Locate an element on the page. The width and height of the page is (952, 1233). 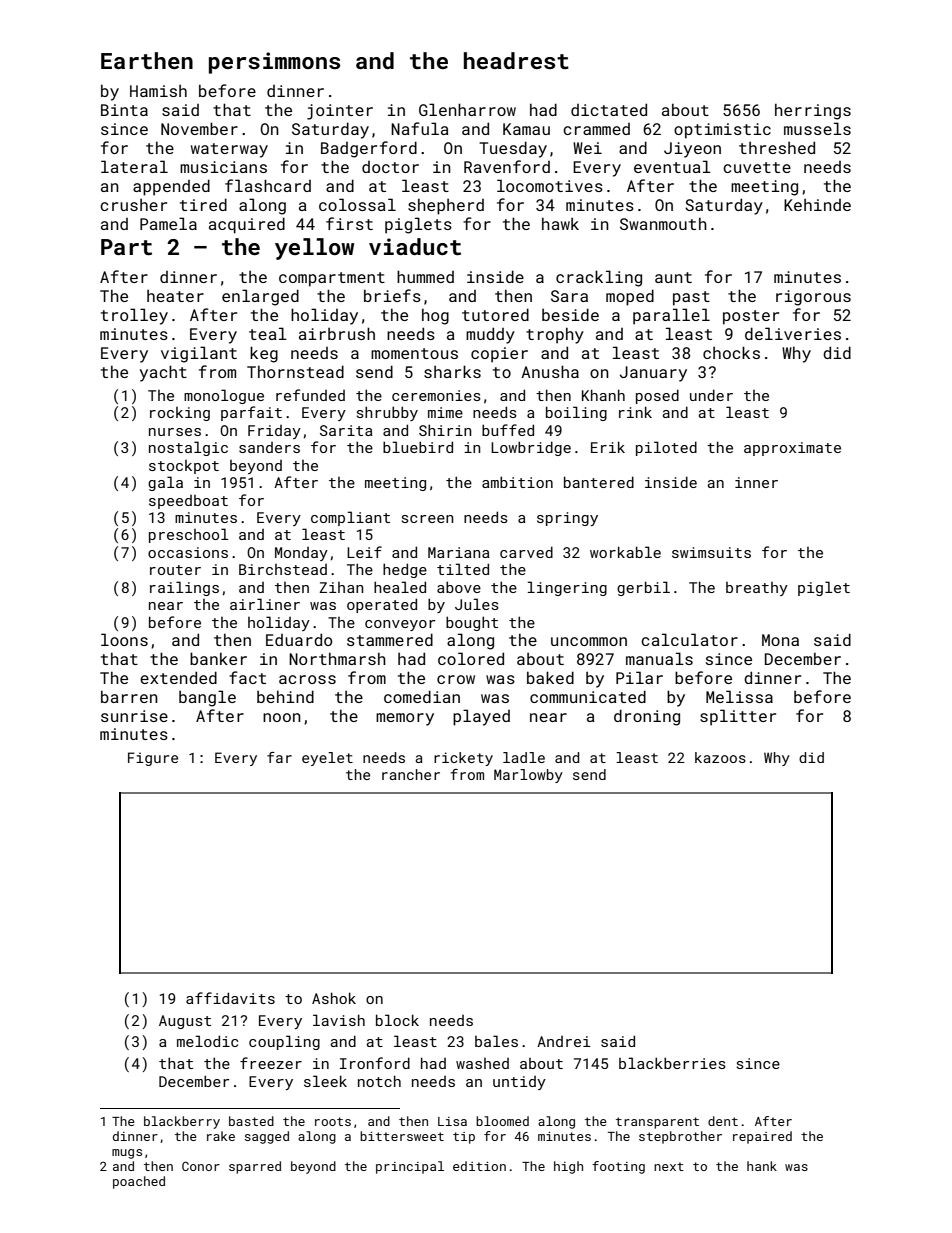
nostalgic is located at coordinates (188, 448).
